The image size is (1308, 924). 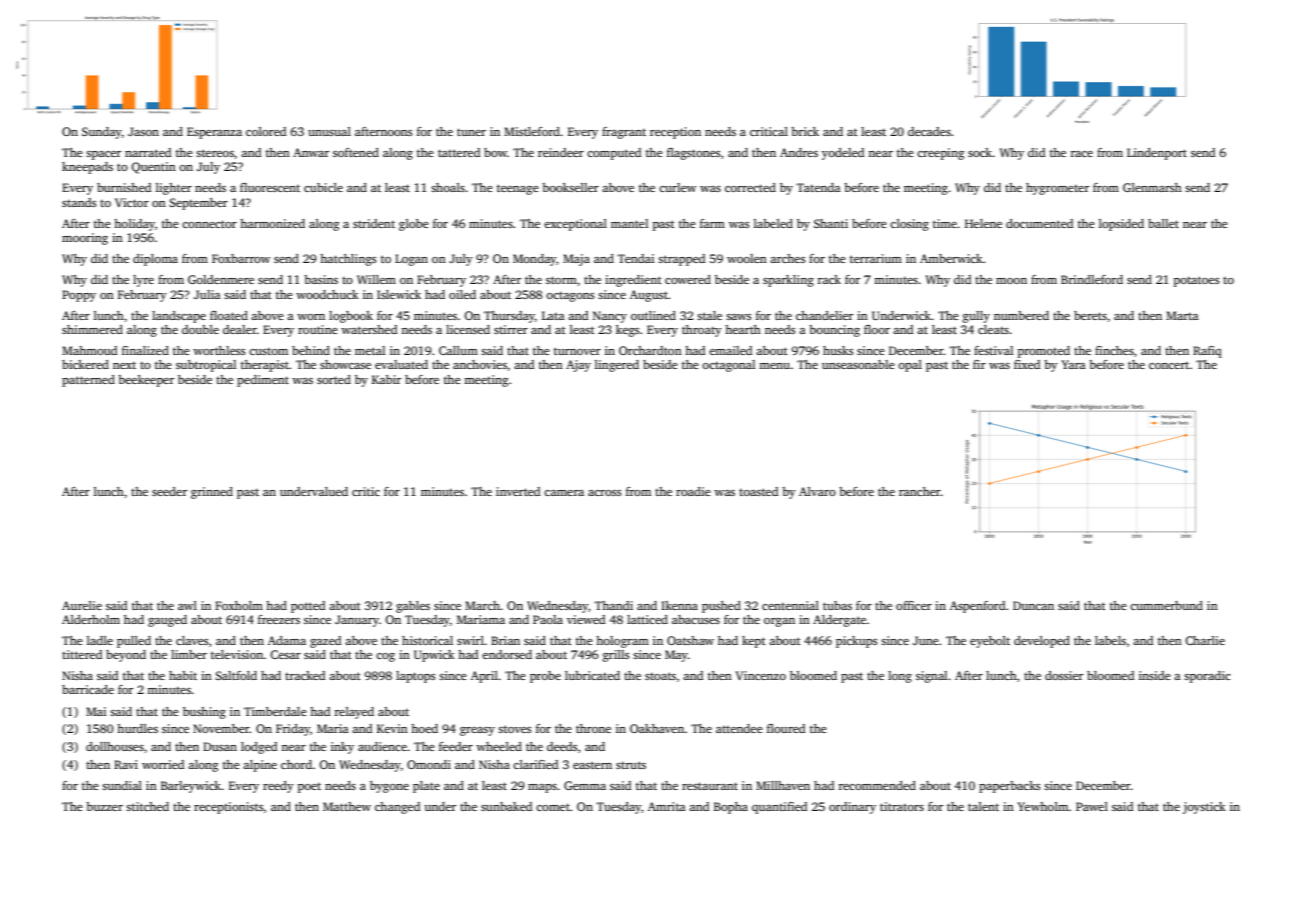 I want to click on Bopha, so click(x=731, y=808).
